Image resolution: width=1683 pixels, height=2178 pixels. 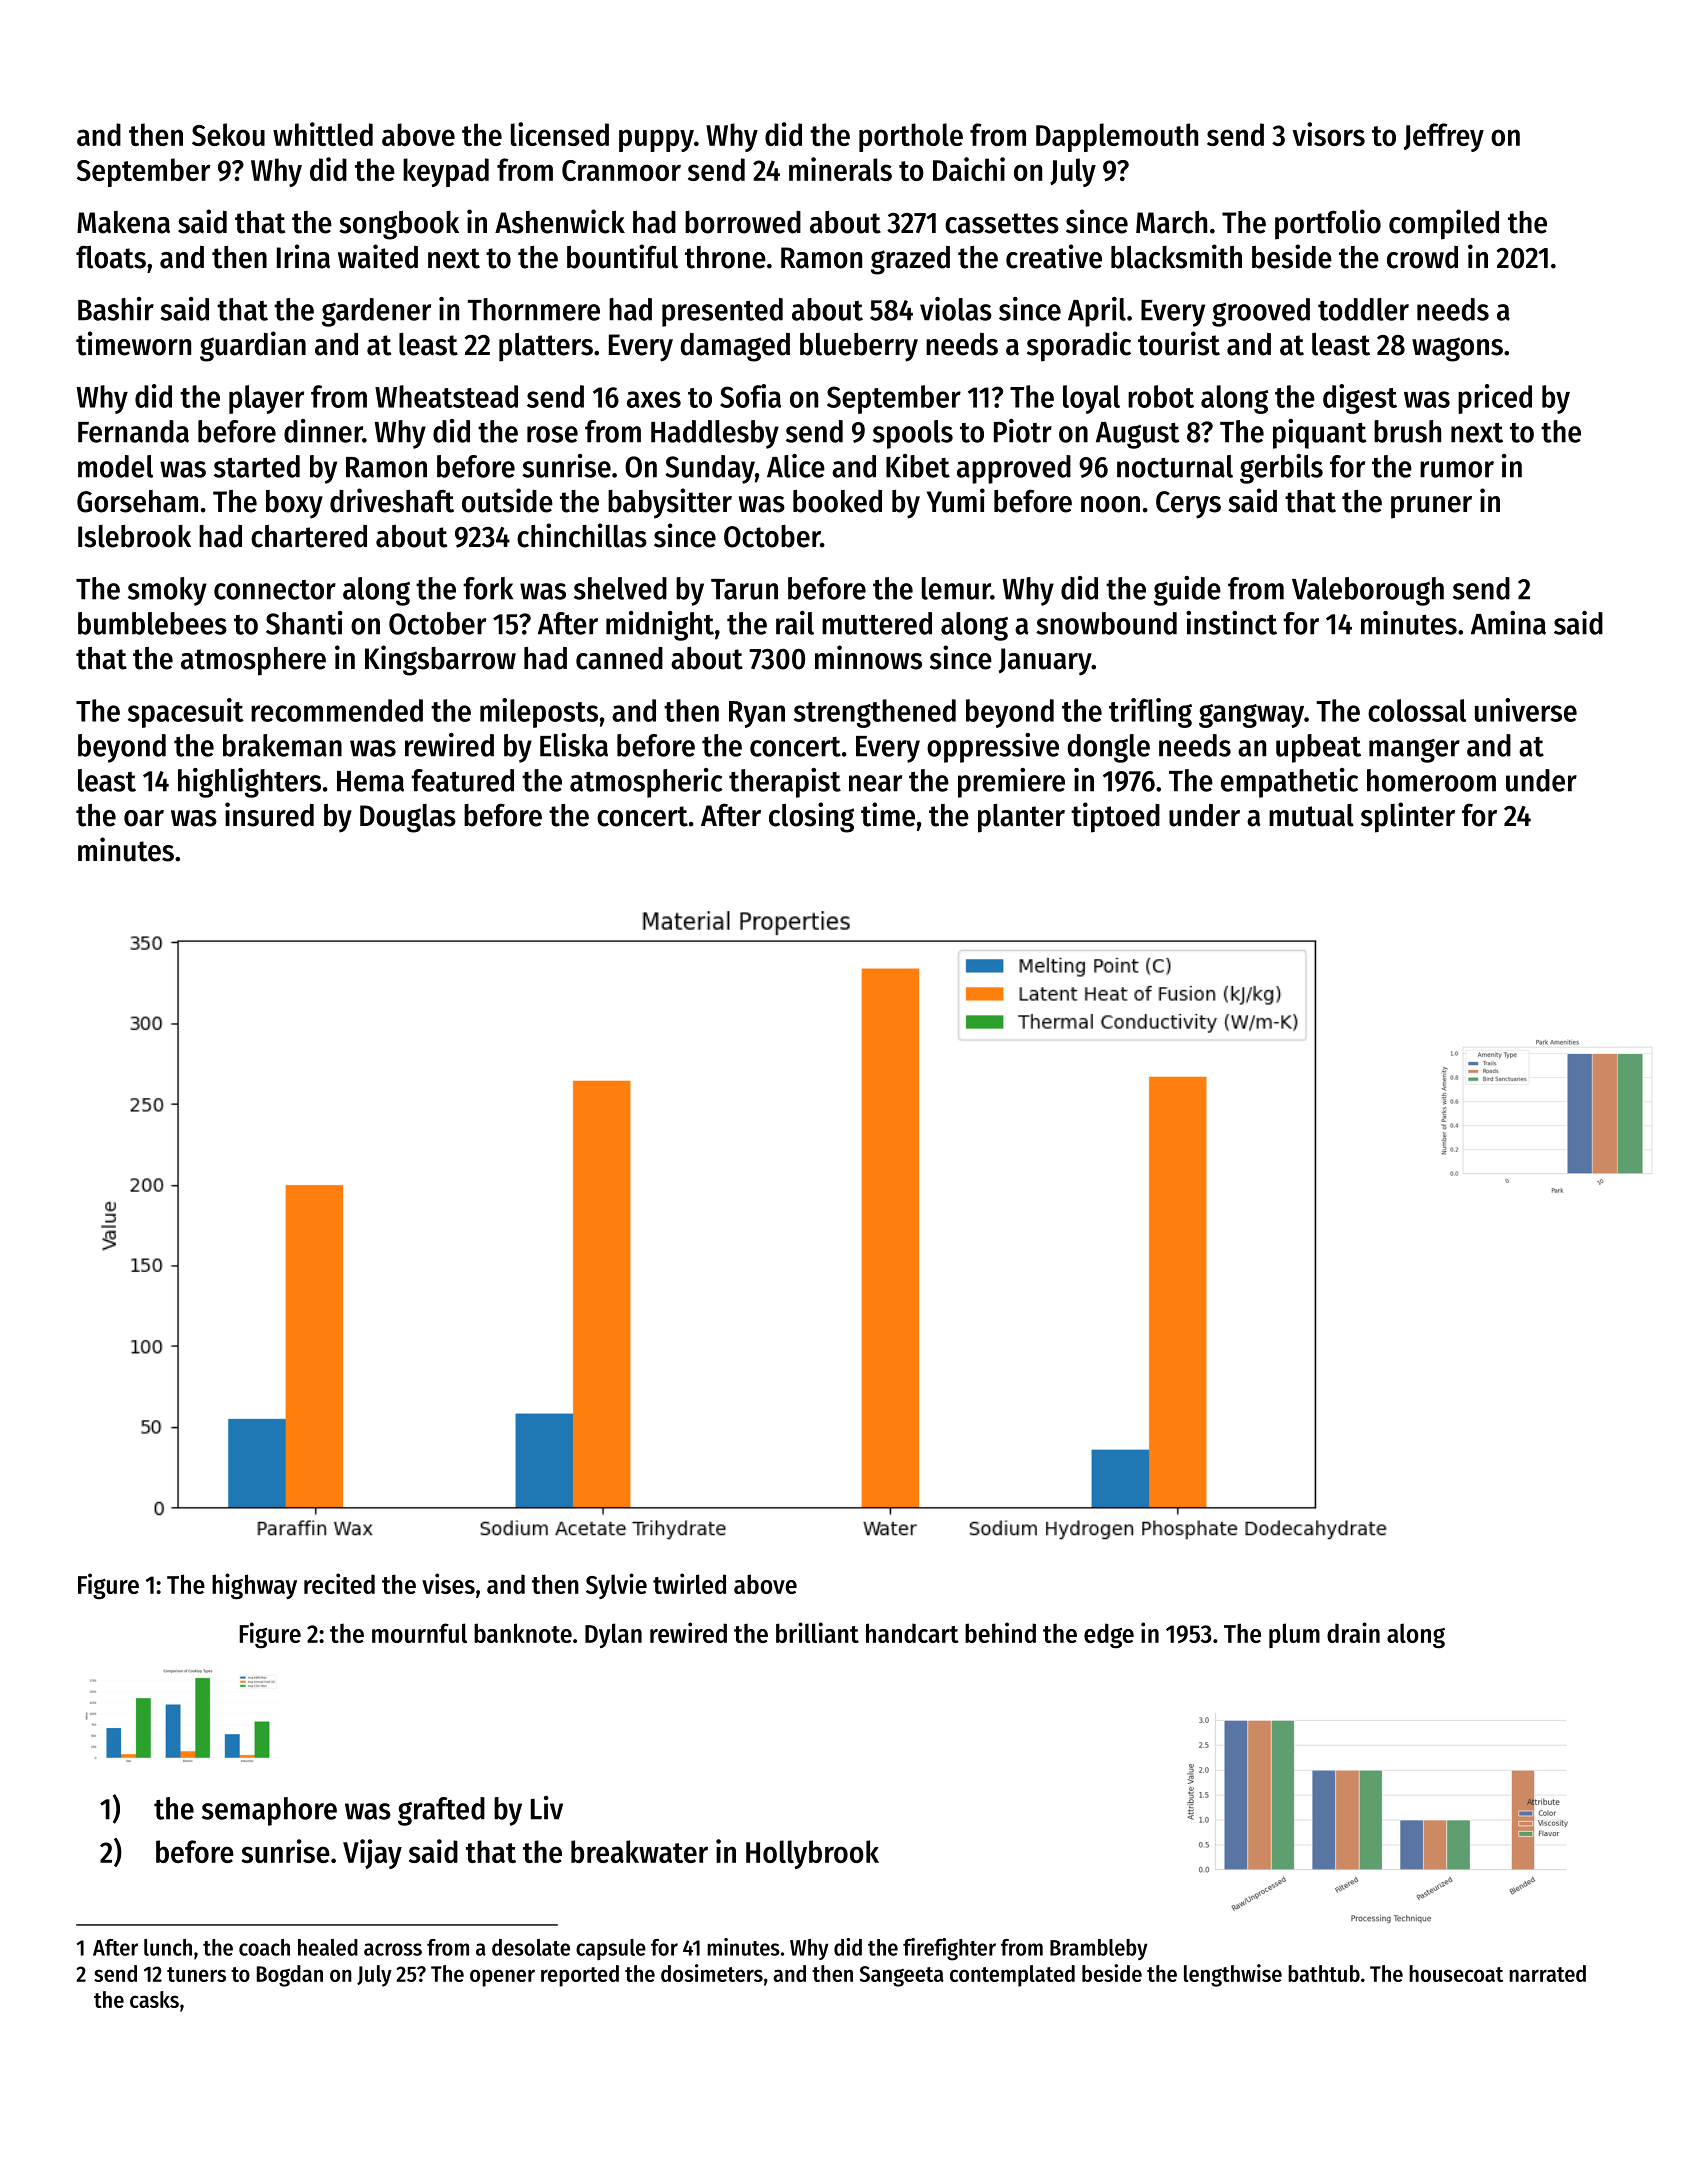 What do you see at coordinates (689, 1583) in the page?
I see `twirled` at bounding box center [689, 1583].
